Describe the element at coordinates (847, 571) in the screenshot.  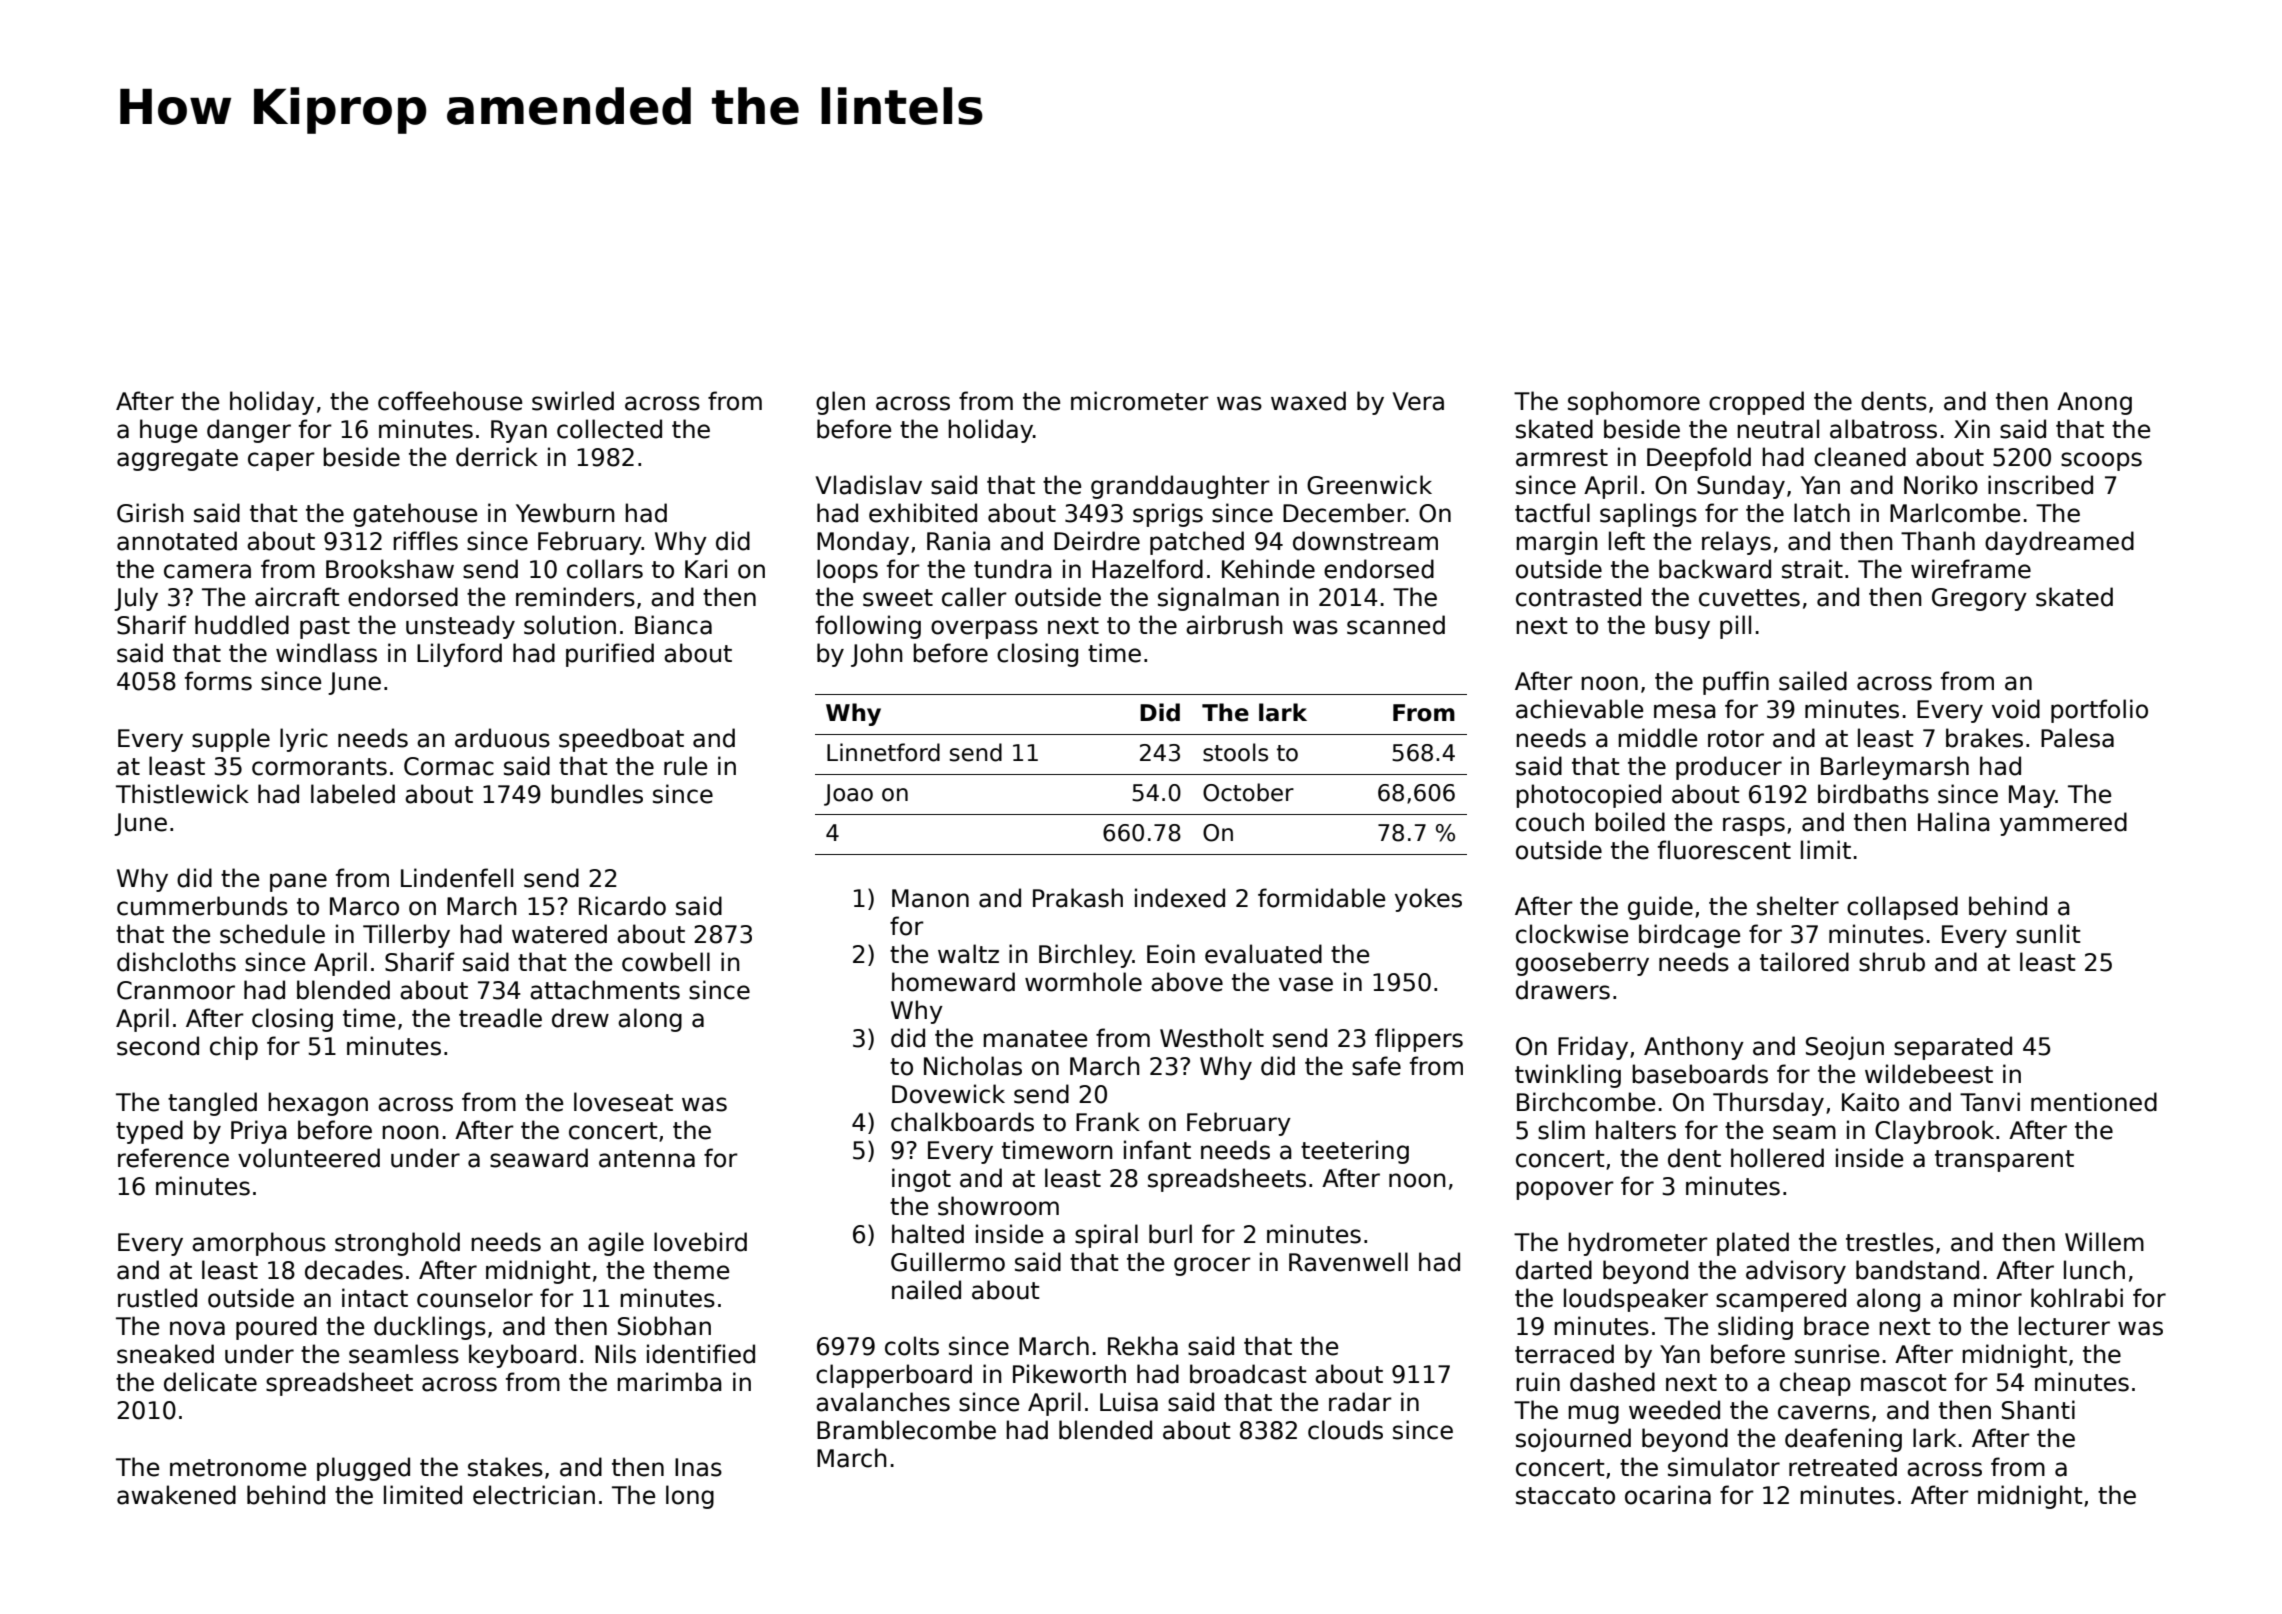
I see `loops` at that location.
